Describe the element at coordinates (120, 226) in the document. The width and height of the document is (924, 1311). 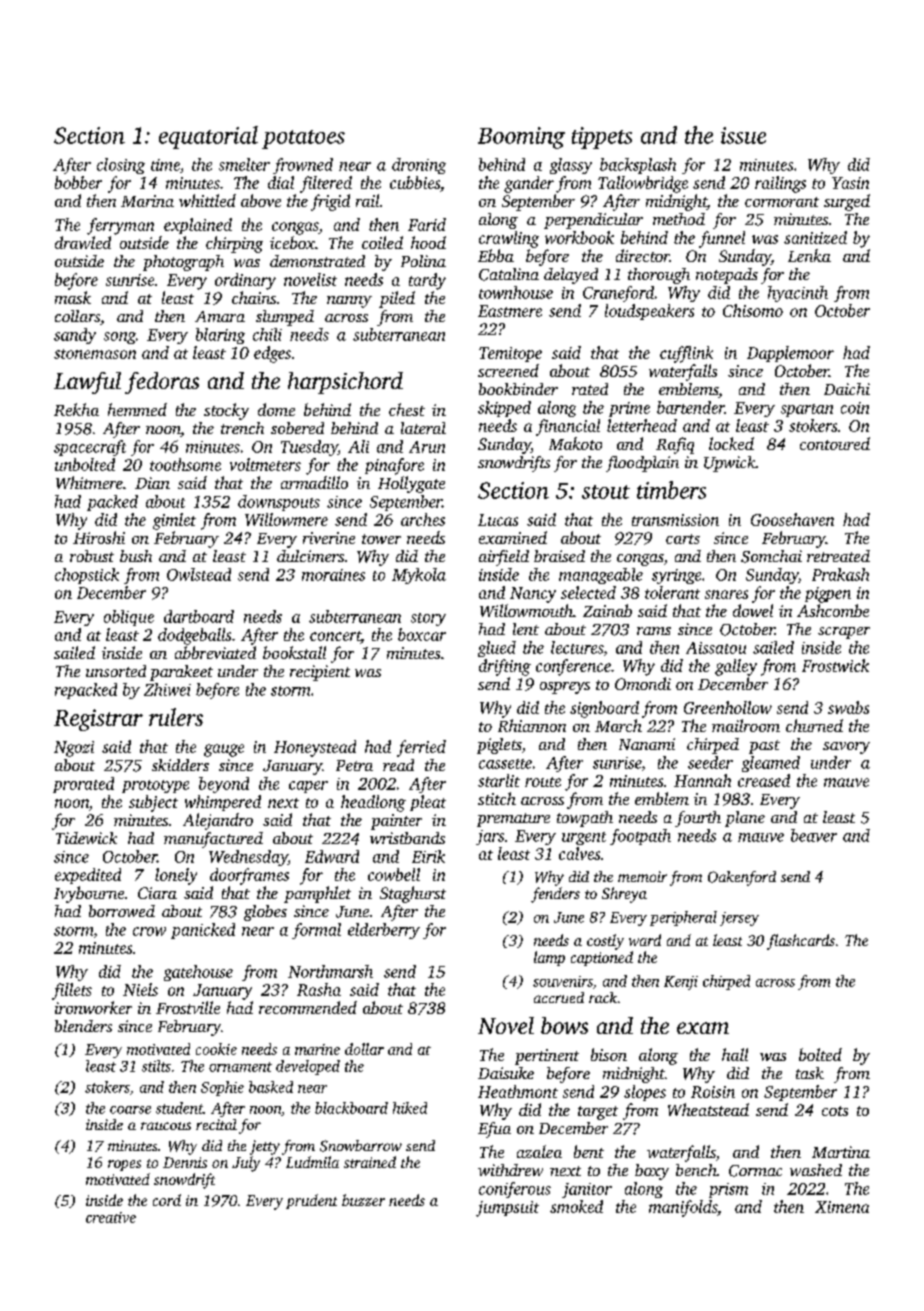
I see `ferryman` at that location.
